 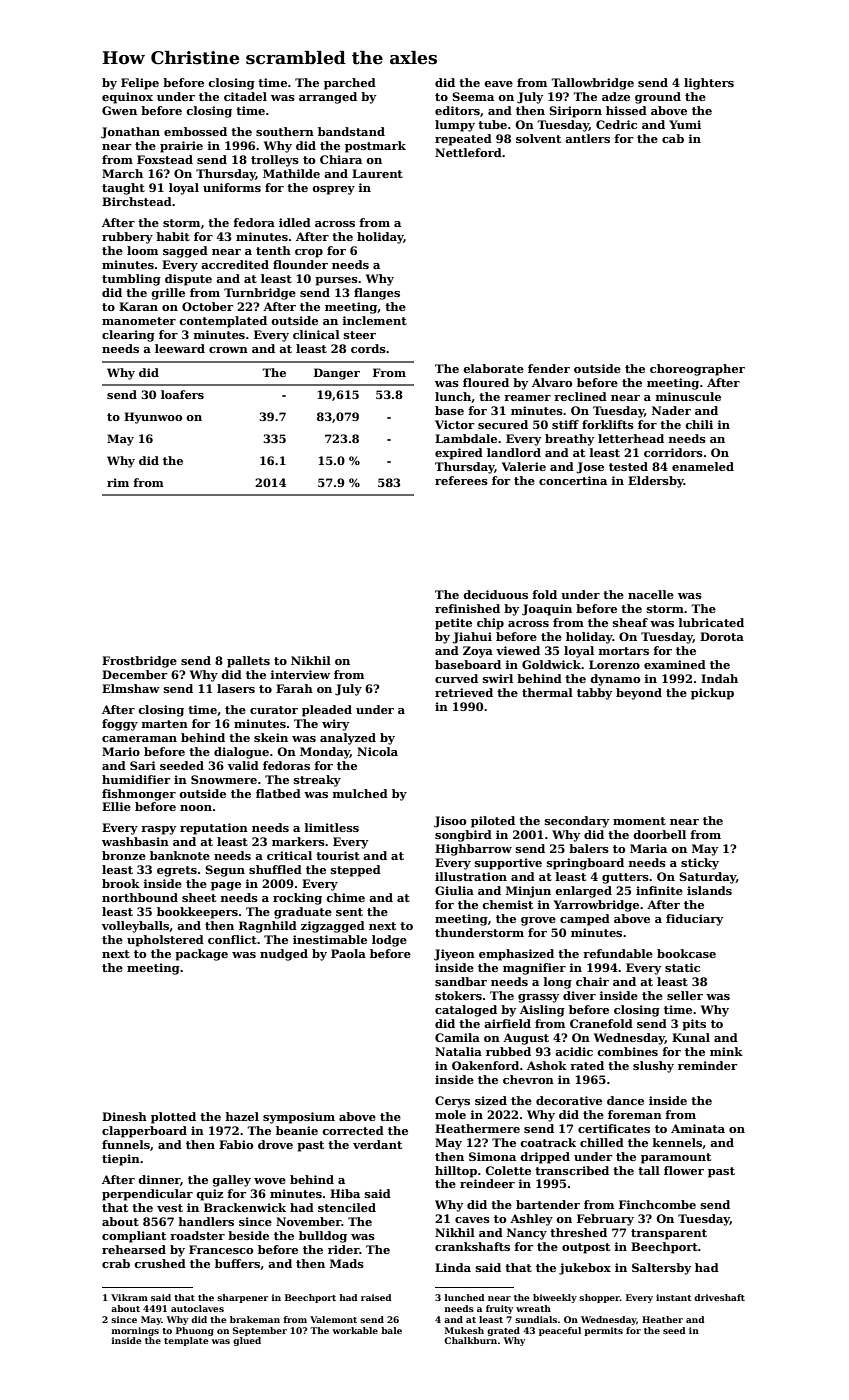 What do you see at coordinates (493, 368) in the page?
I see `elaborate` at bounding box center [493, 368].
